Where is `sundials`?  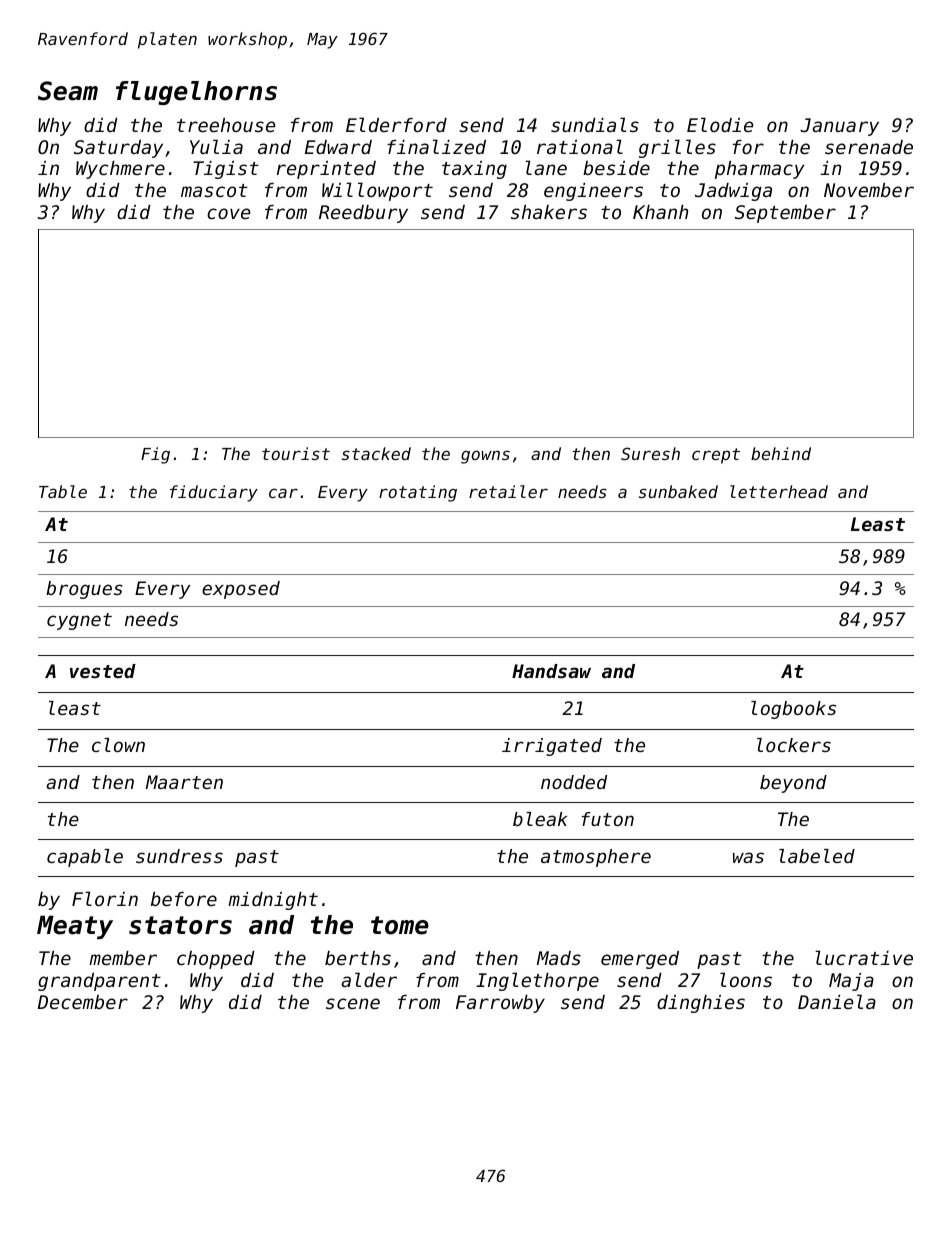
sundials is located at coordinates (595, 124).
